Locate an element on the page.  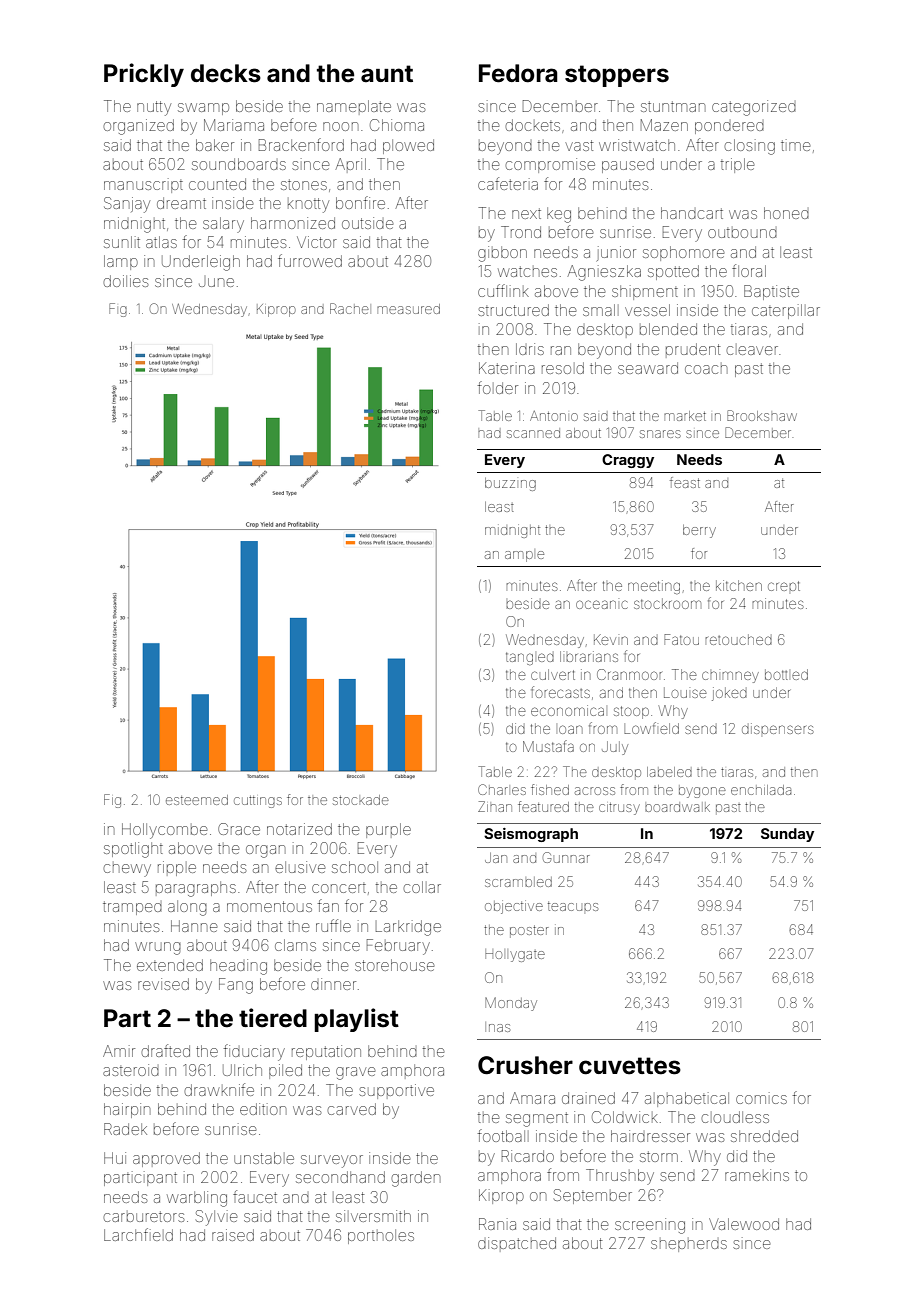
caterpillar is located at coordinates (786, 311).
